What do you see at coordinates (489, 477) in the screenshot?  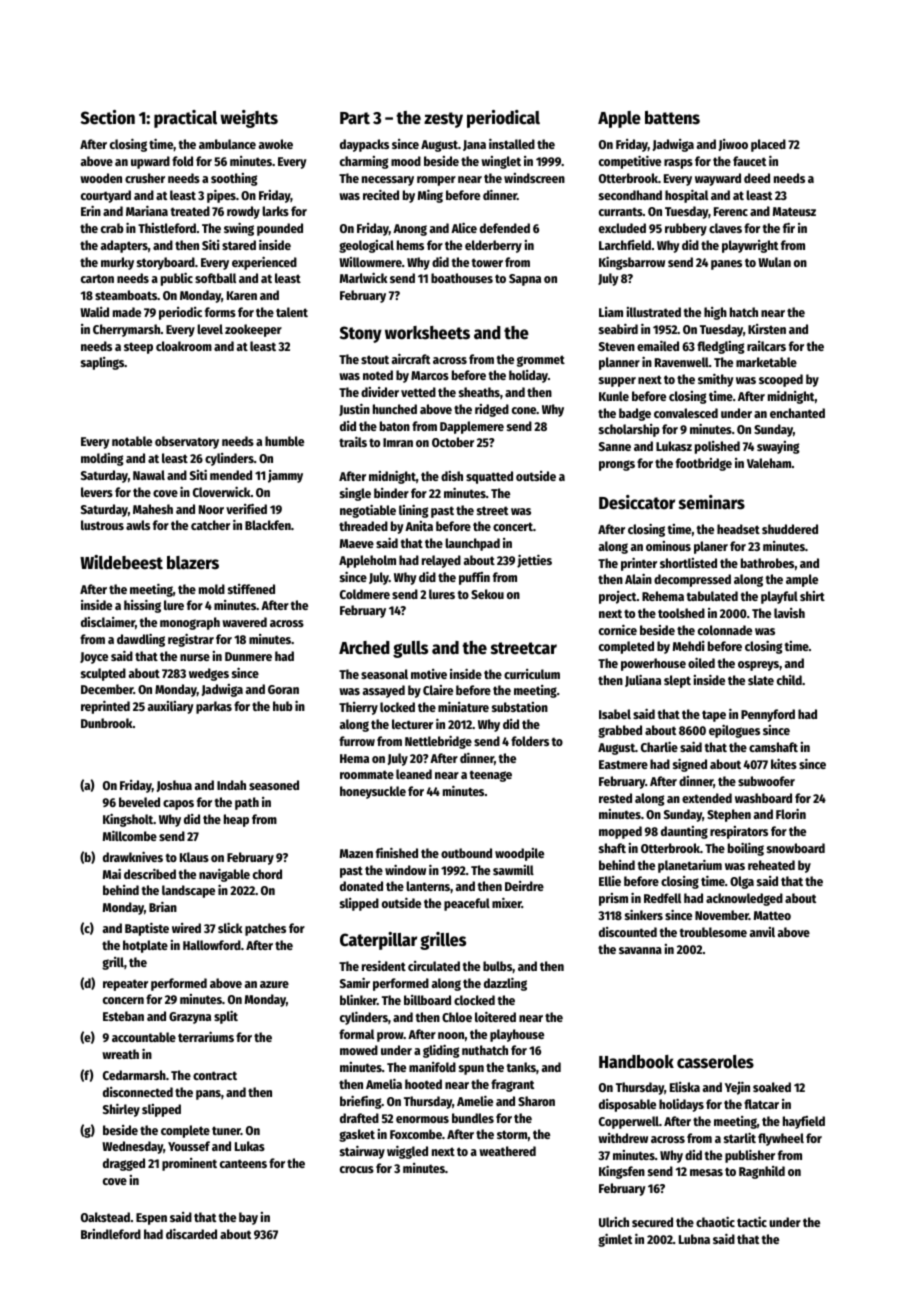 I see `squatted` at bounding box center [489, 477].
